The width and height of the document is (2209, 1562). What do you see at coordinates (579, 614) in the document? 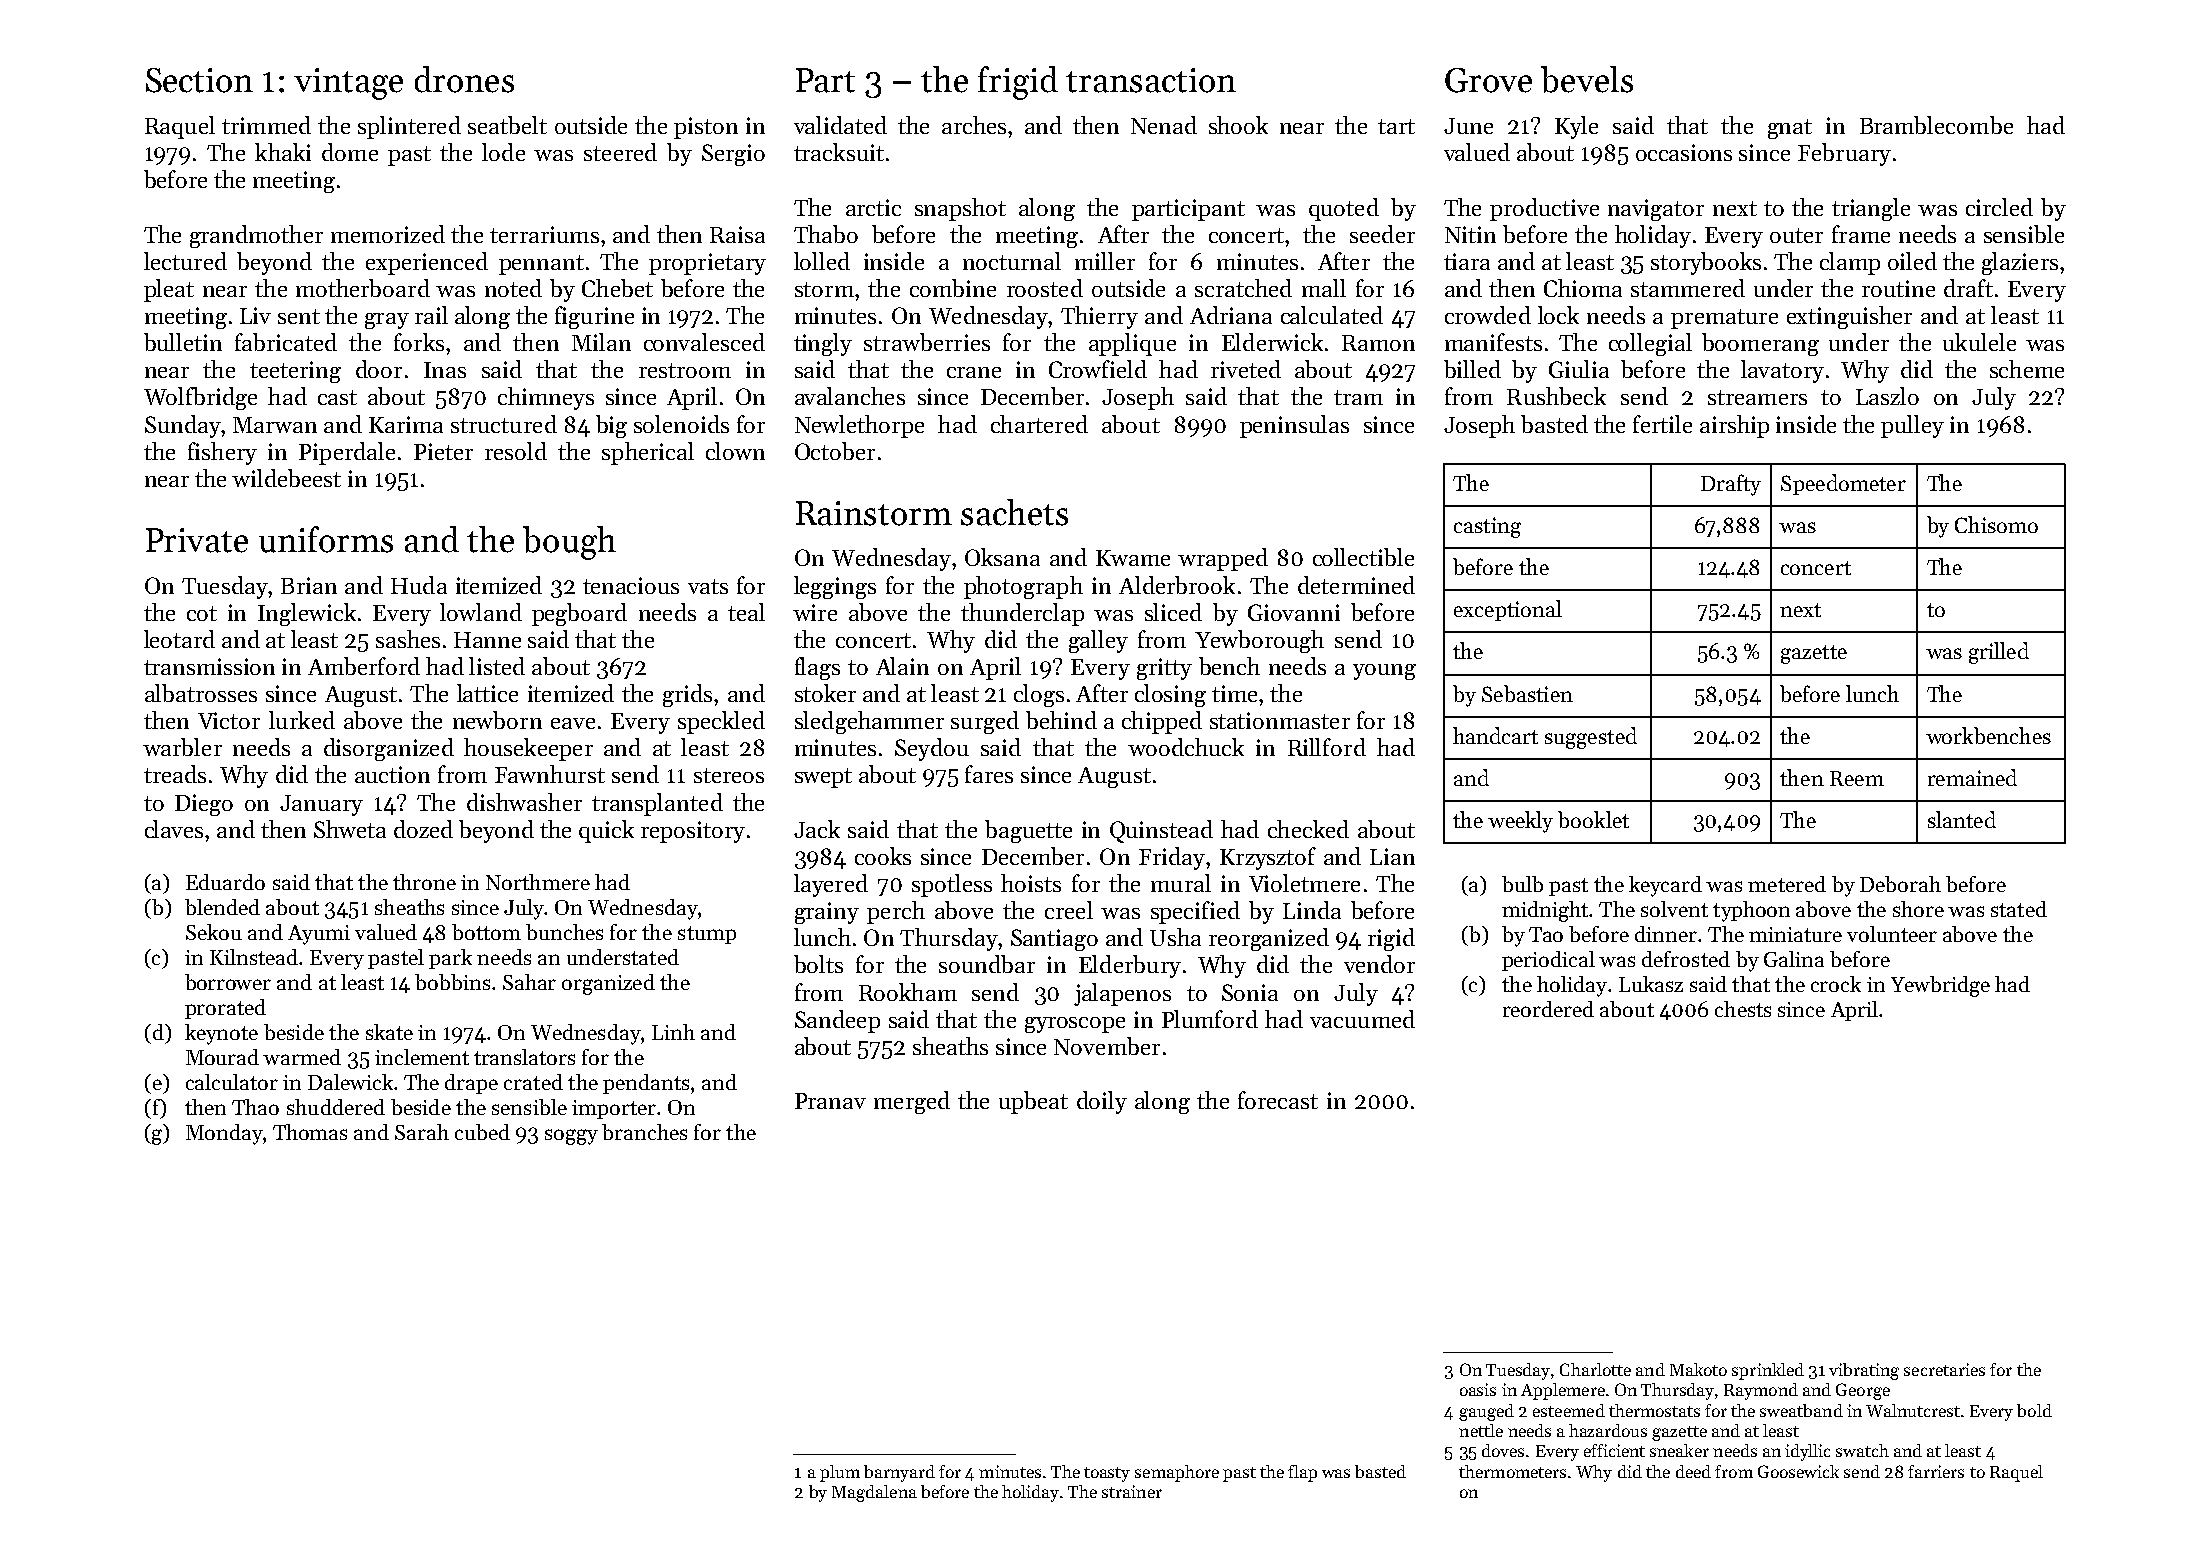
I see `pegboard` at bounding box center [579, 614].
